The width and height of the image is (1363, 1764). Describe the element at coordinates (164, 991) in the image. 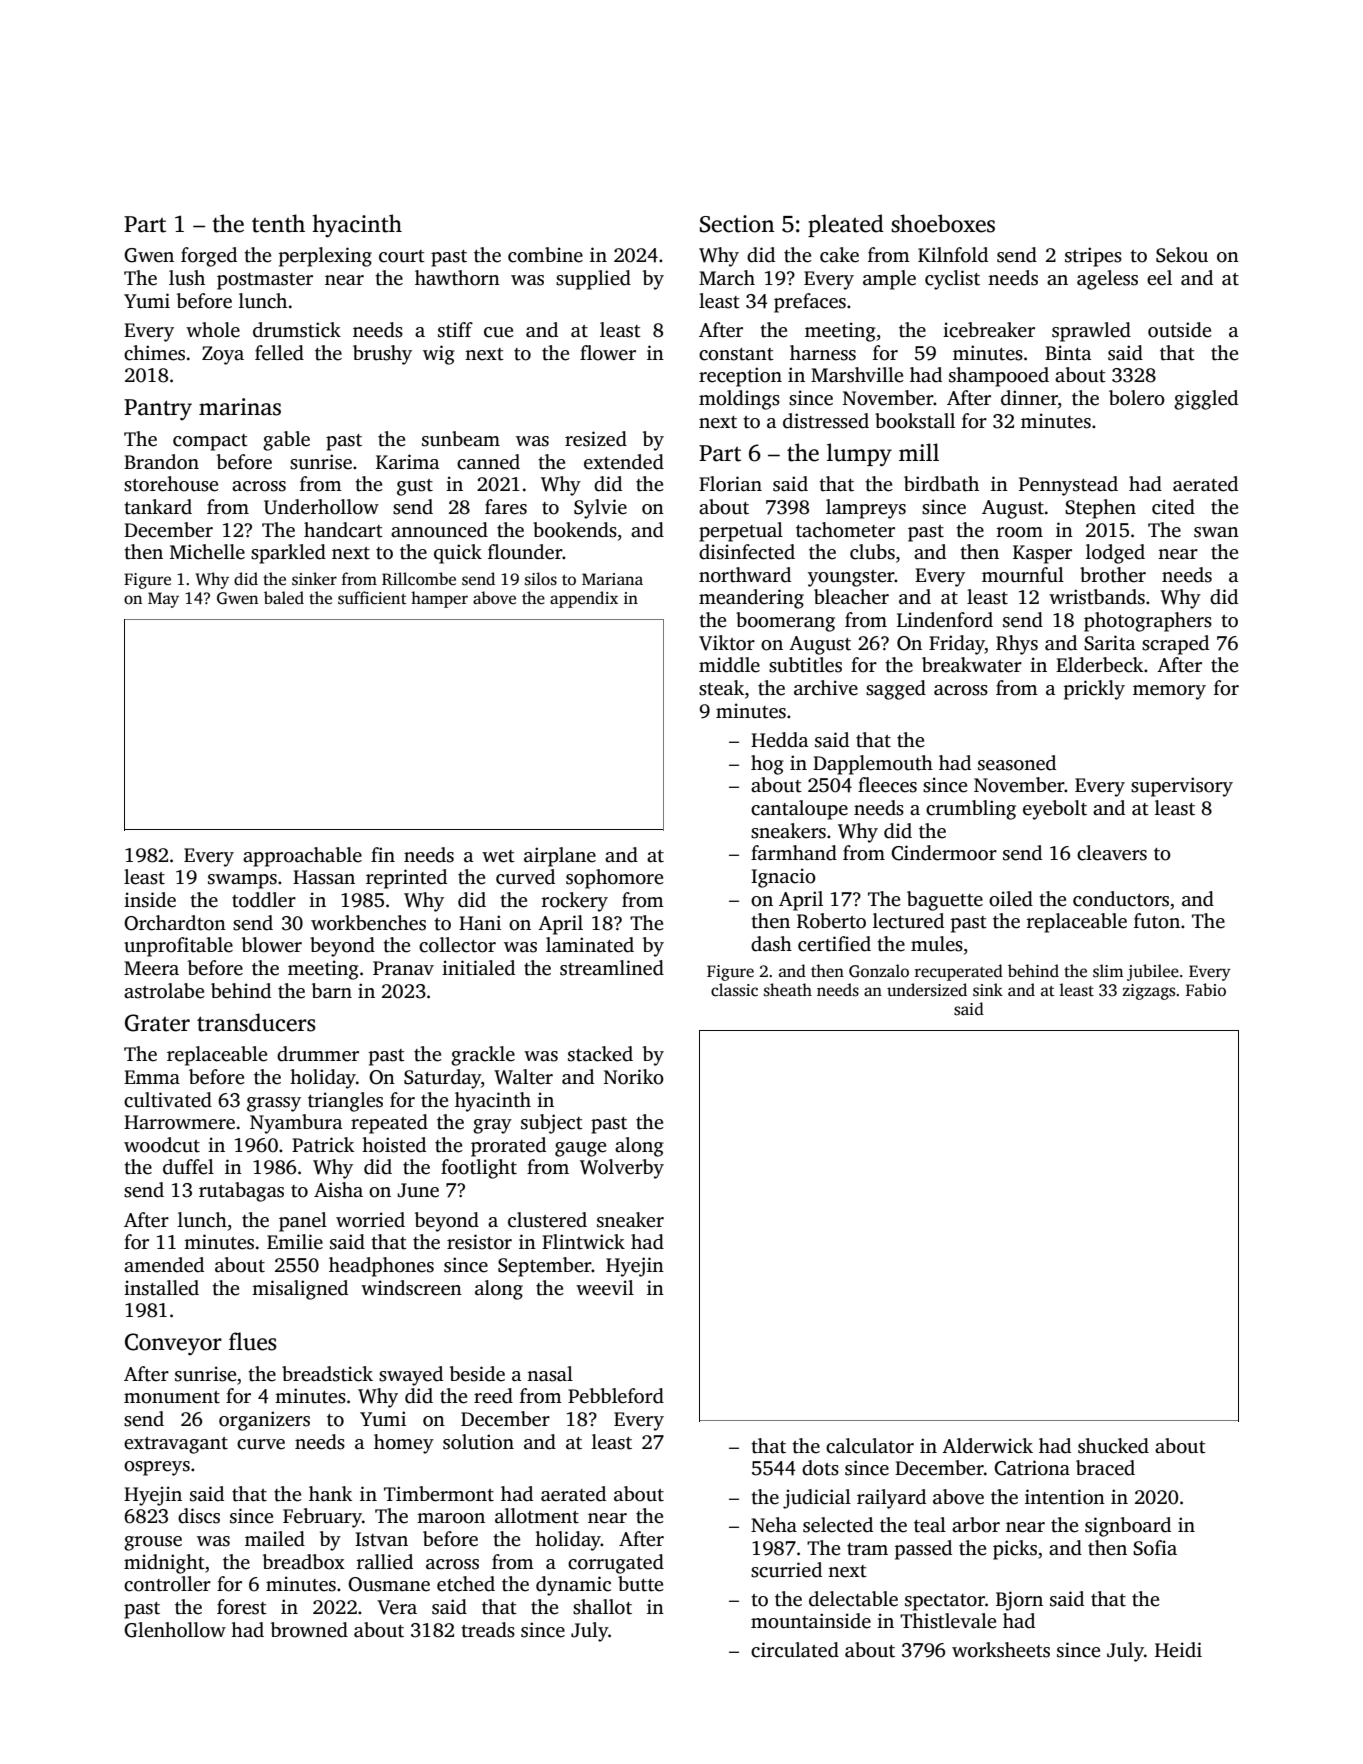

I see `astrolabe` at that location.
